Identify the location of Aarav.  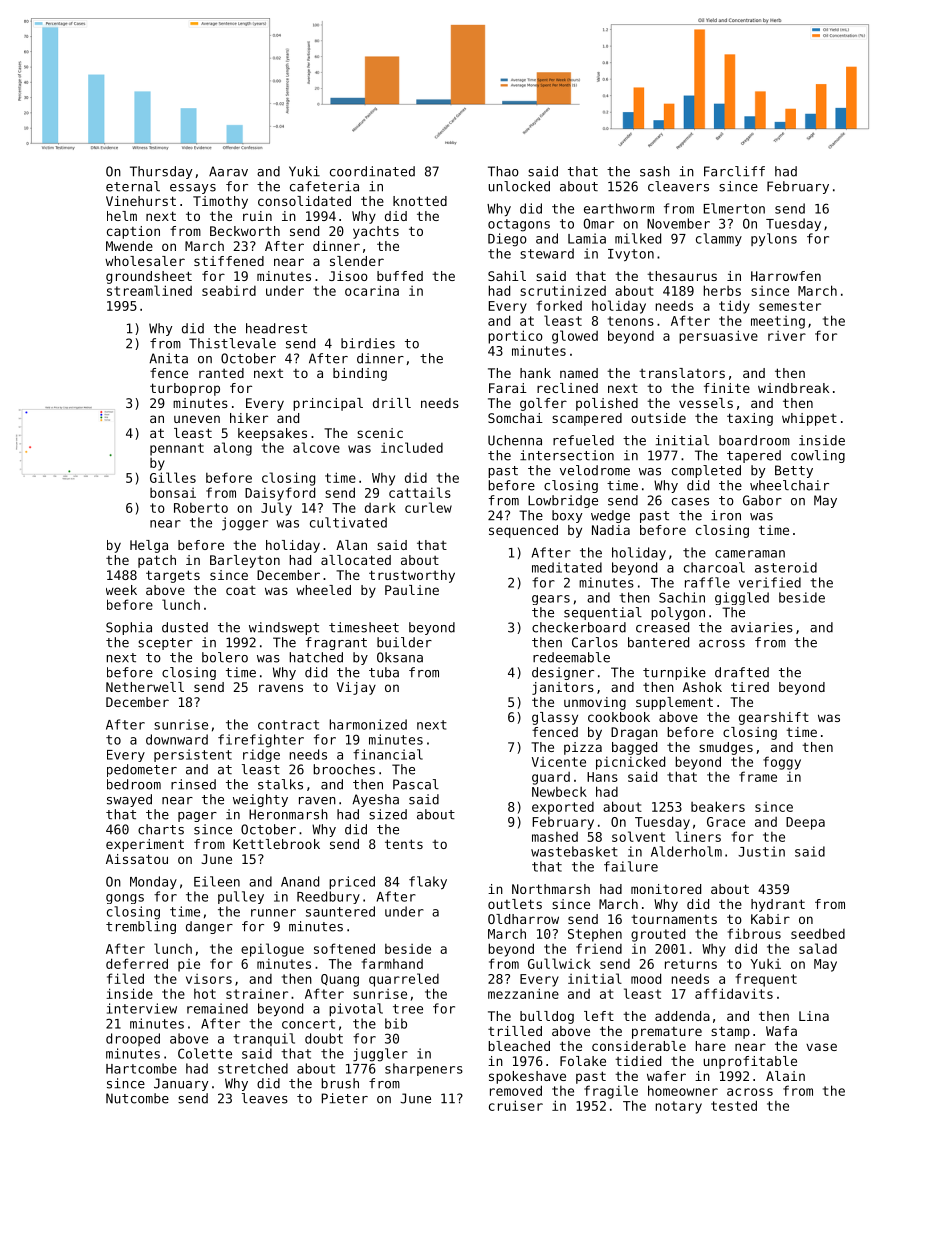
(228, 171).
